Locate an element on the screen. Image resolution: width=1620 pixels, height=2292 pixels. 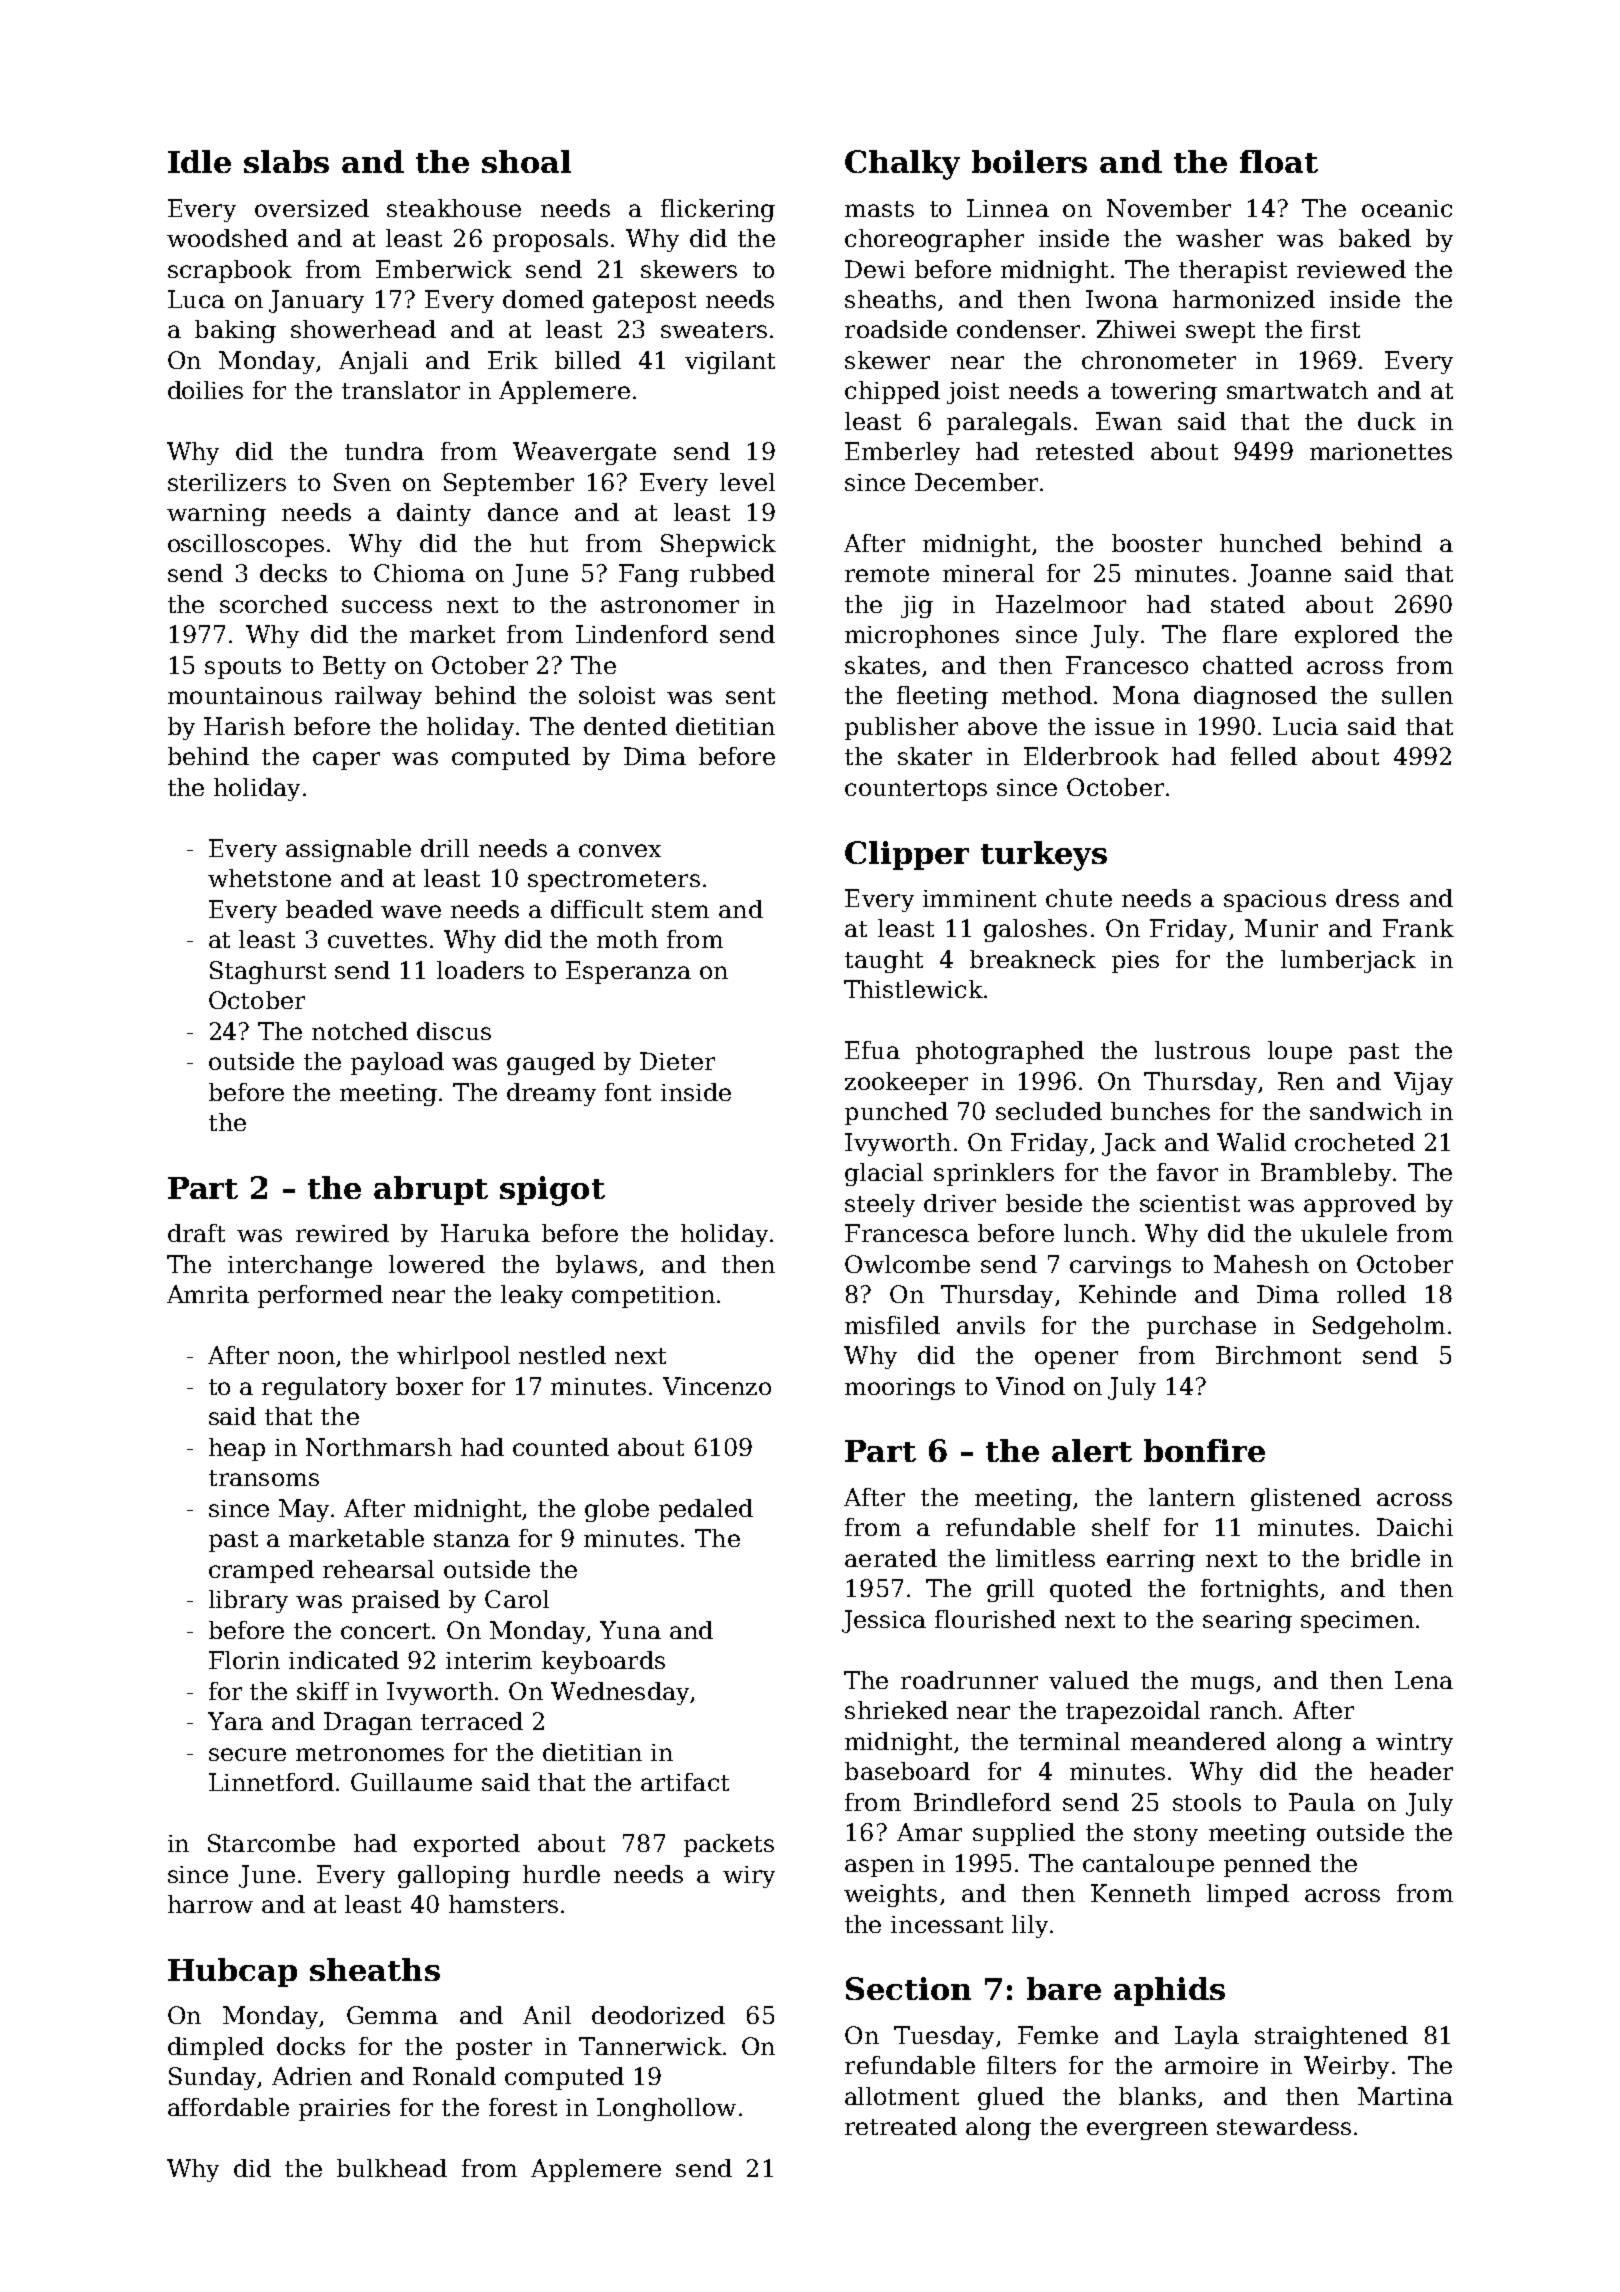
Zhiwei is located at coordinates (1136, 329).
